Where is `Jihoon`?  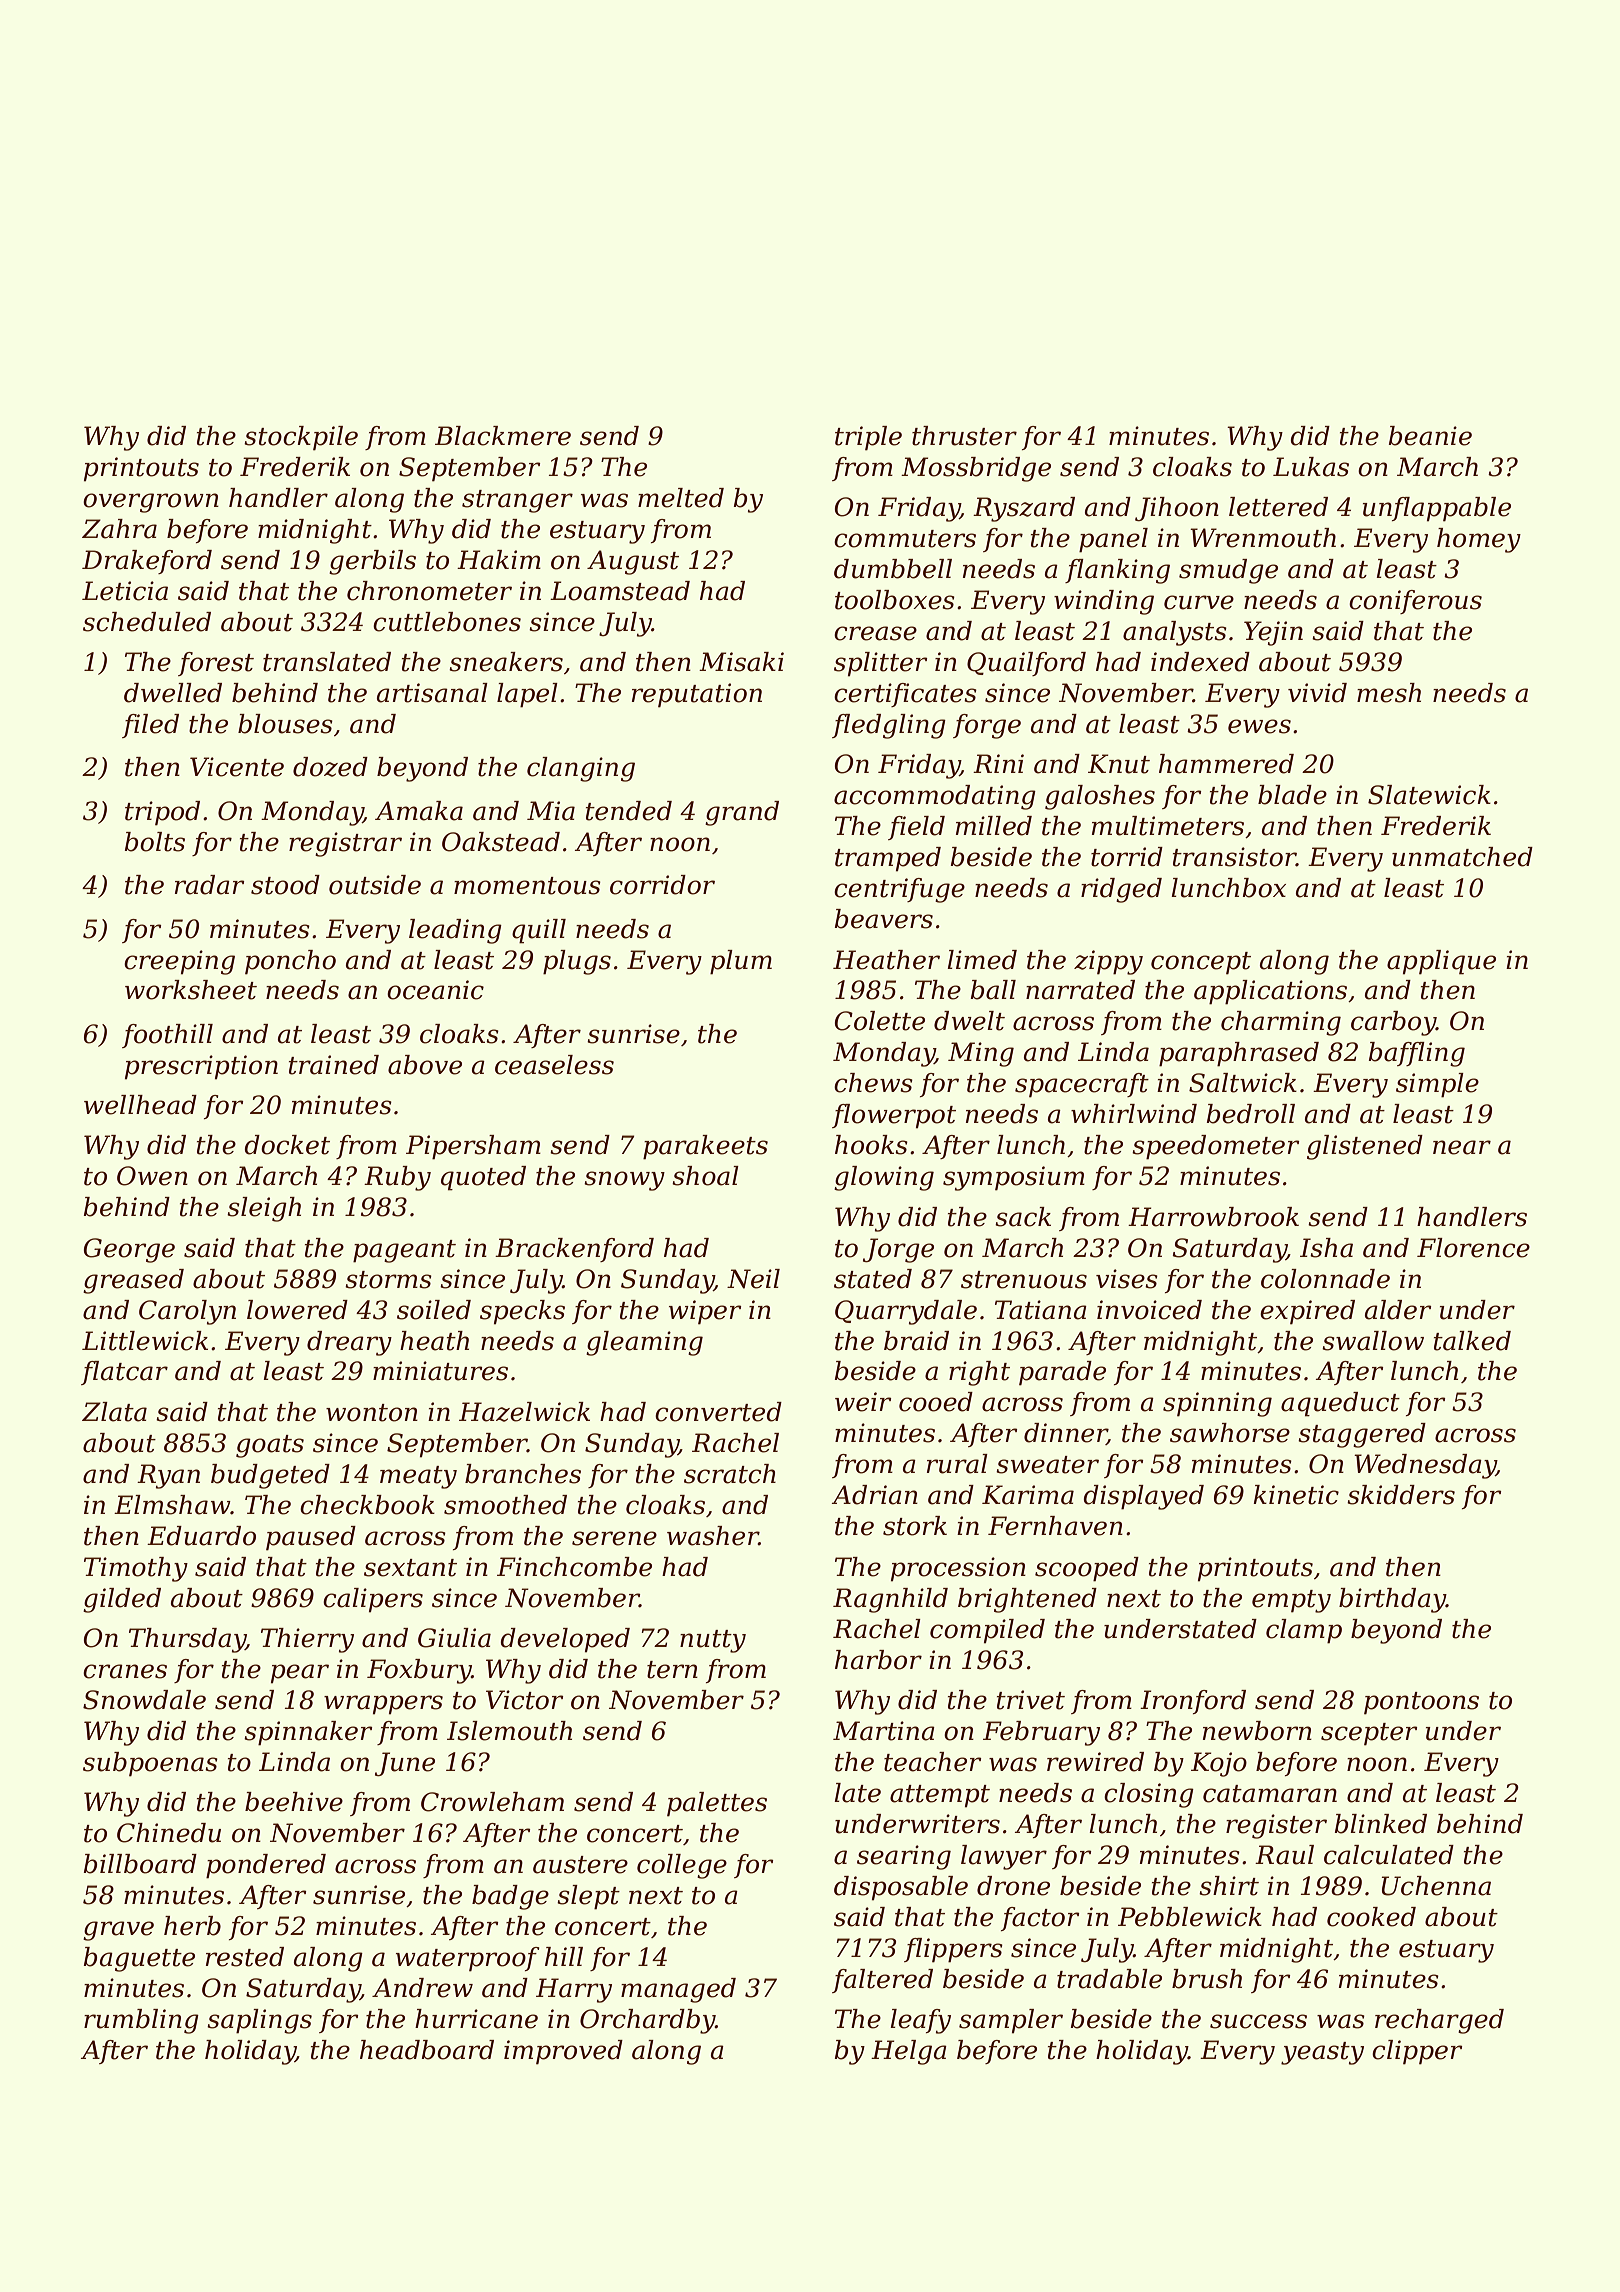
Jihoon is located at coordinates (1177, 509).
